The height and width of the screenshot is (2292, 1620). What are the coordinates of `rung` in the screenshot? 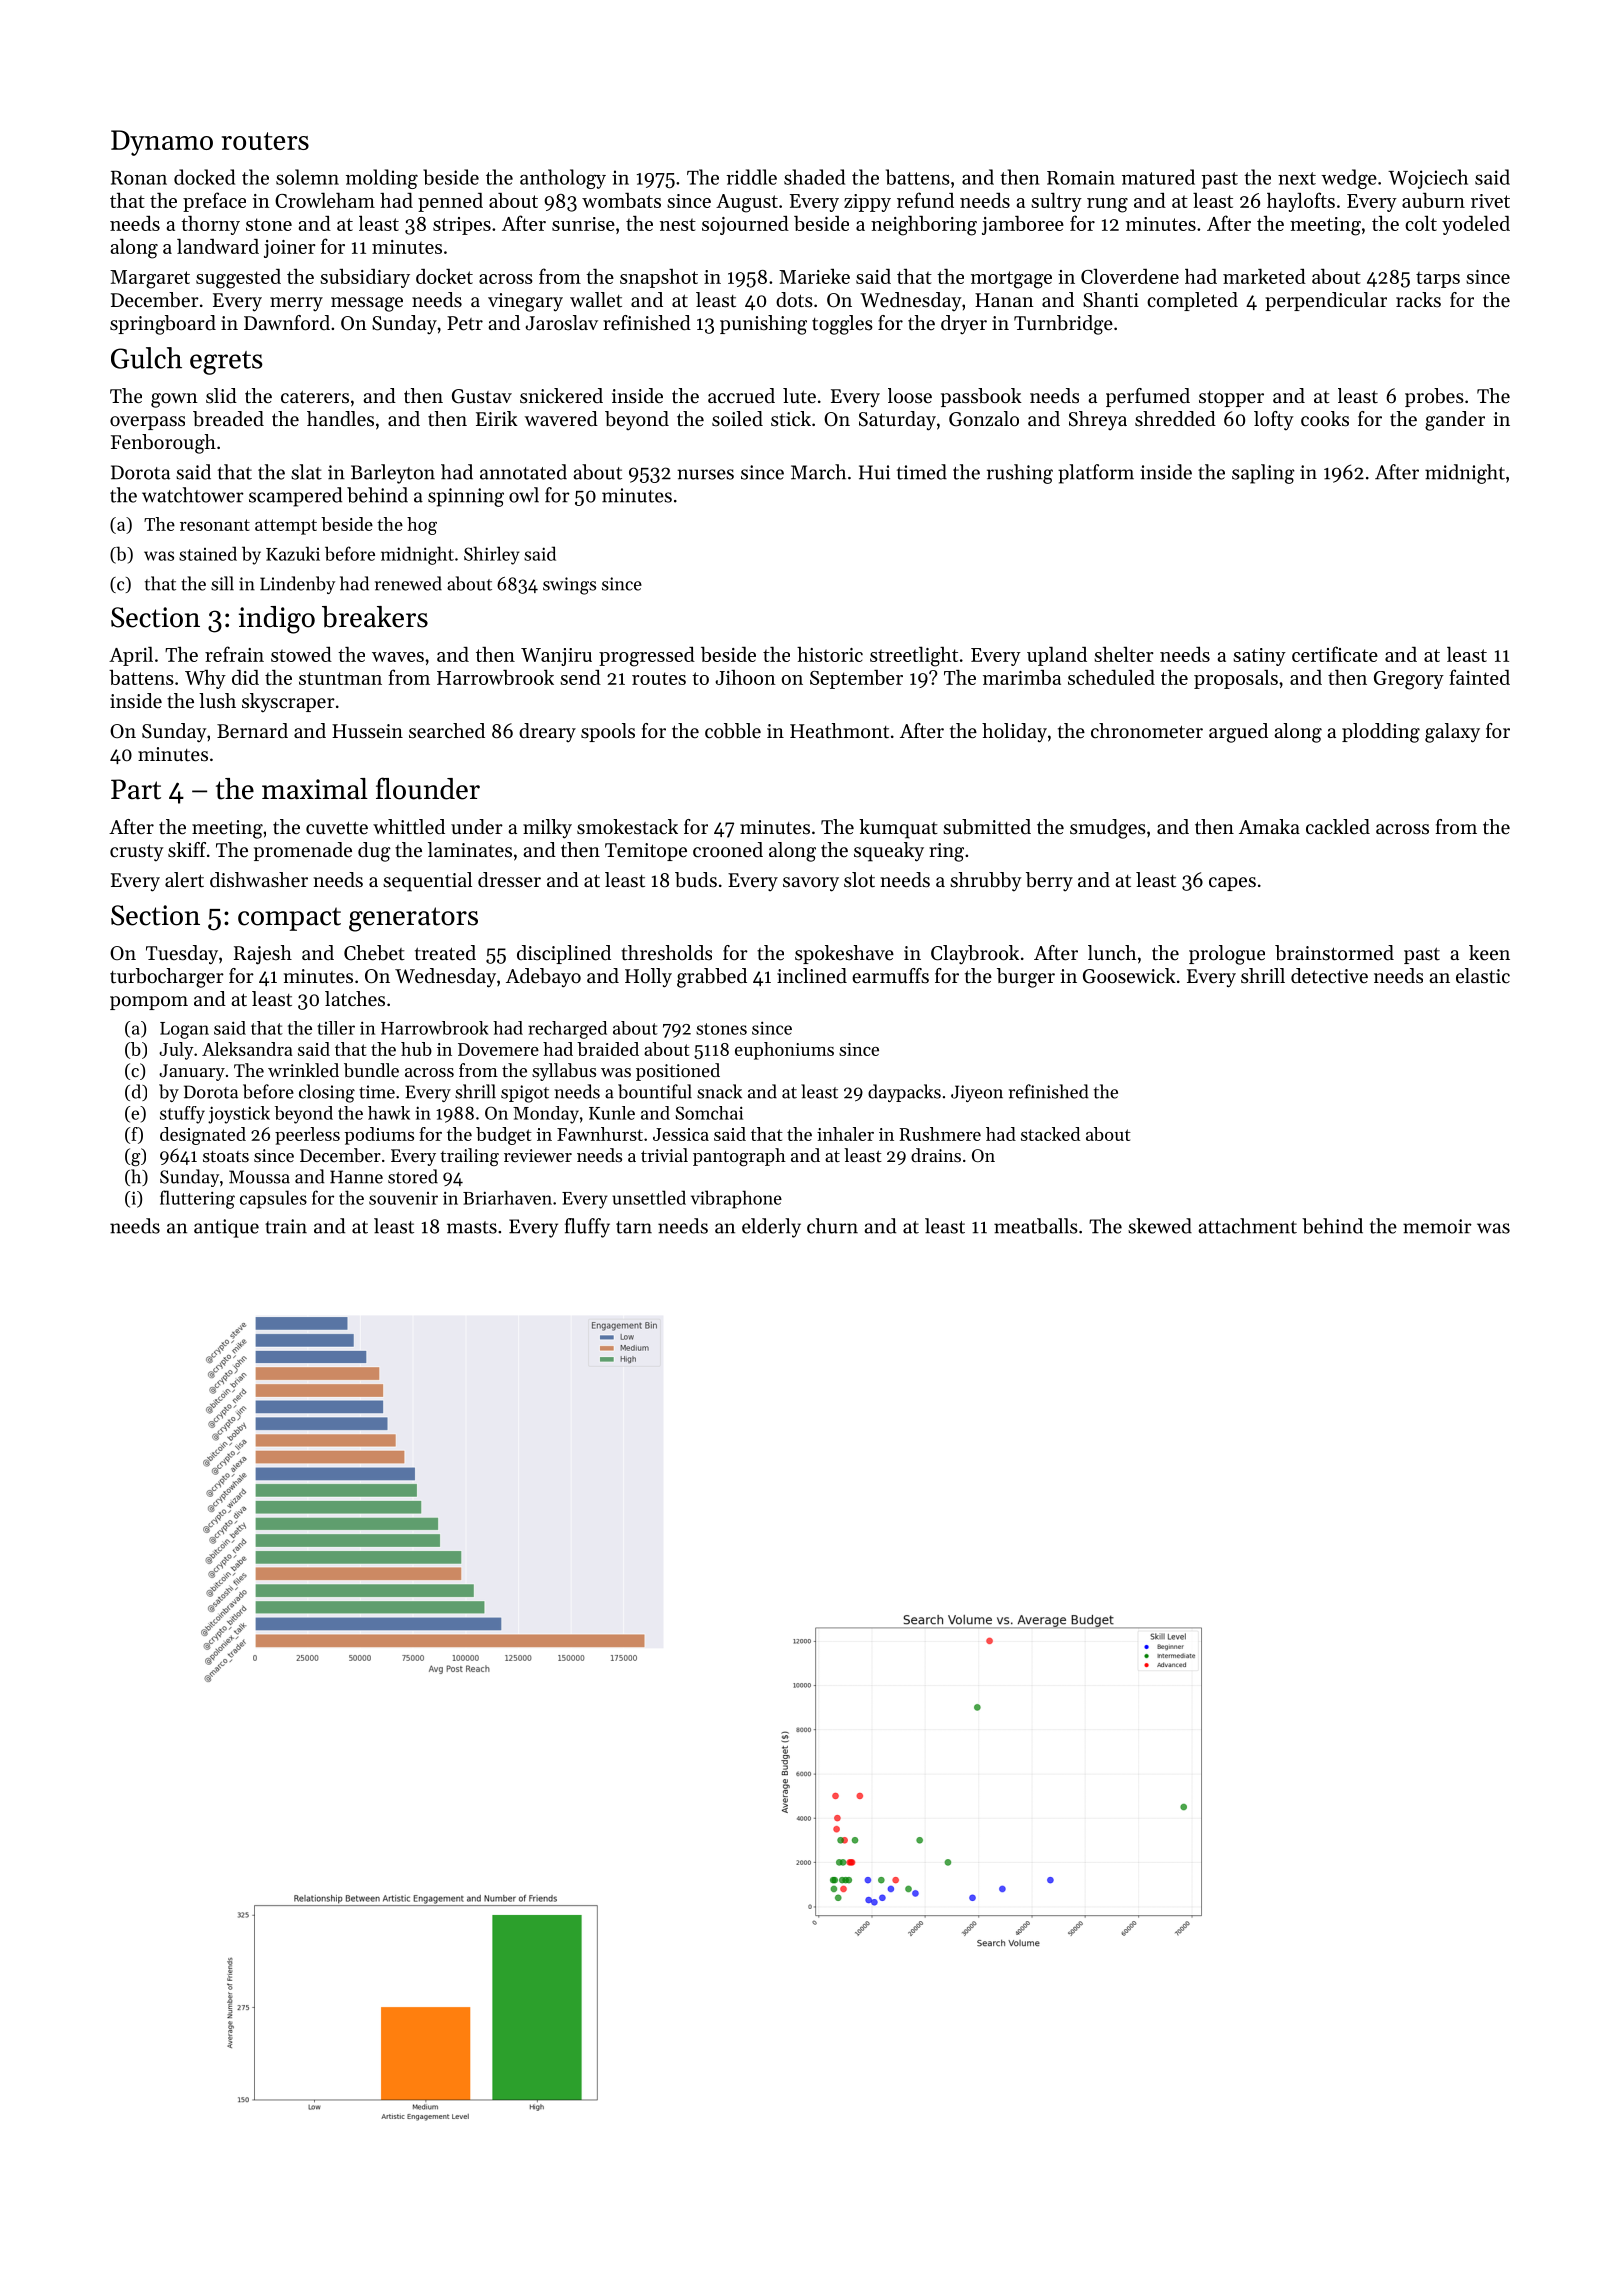 It's located at (1107, 205).
